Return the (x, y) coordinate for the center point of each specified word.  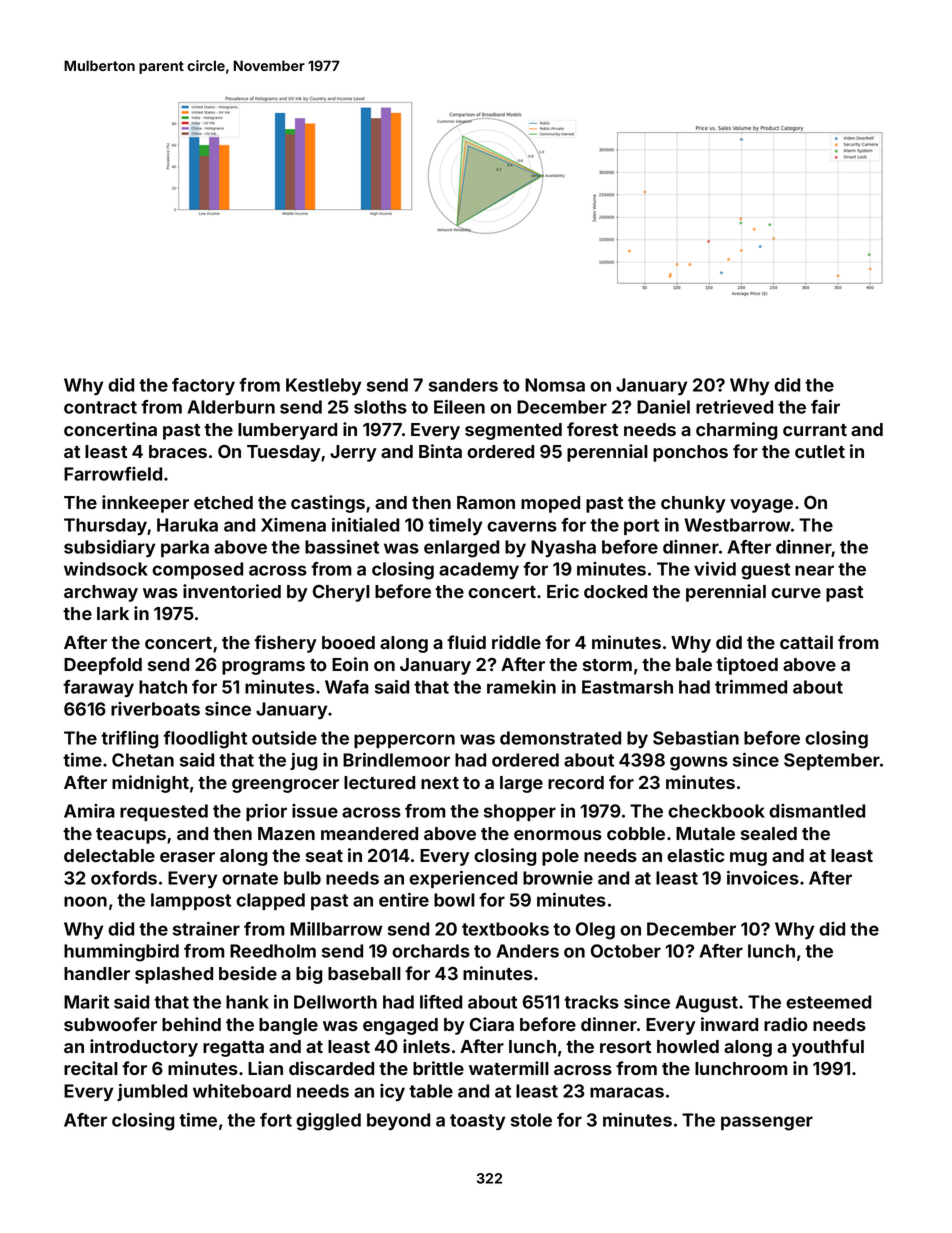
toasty (477, 1122)
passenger (767, 1123)
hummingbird (121, 953)
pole (560, 857)
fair (825, 407)
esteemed (828, 1002)
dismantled (817, 811)
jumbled (152, 1092)
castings (328, 504)
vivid (715, 569)
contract (100, 407)
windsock (106, 569)
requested (164, 812)
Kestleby (323, 386)
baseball (364, 973)
